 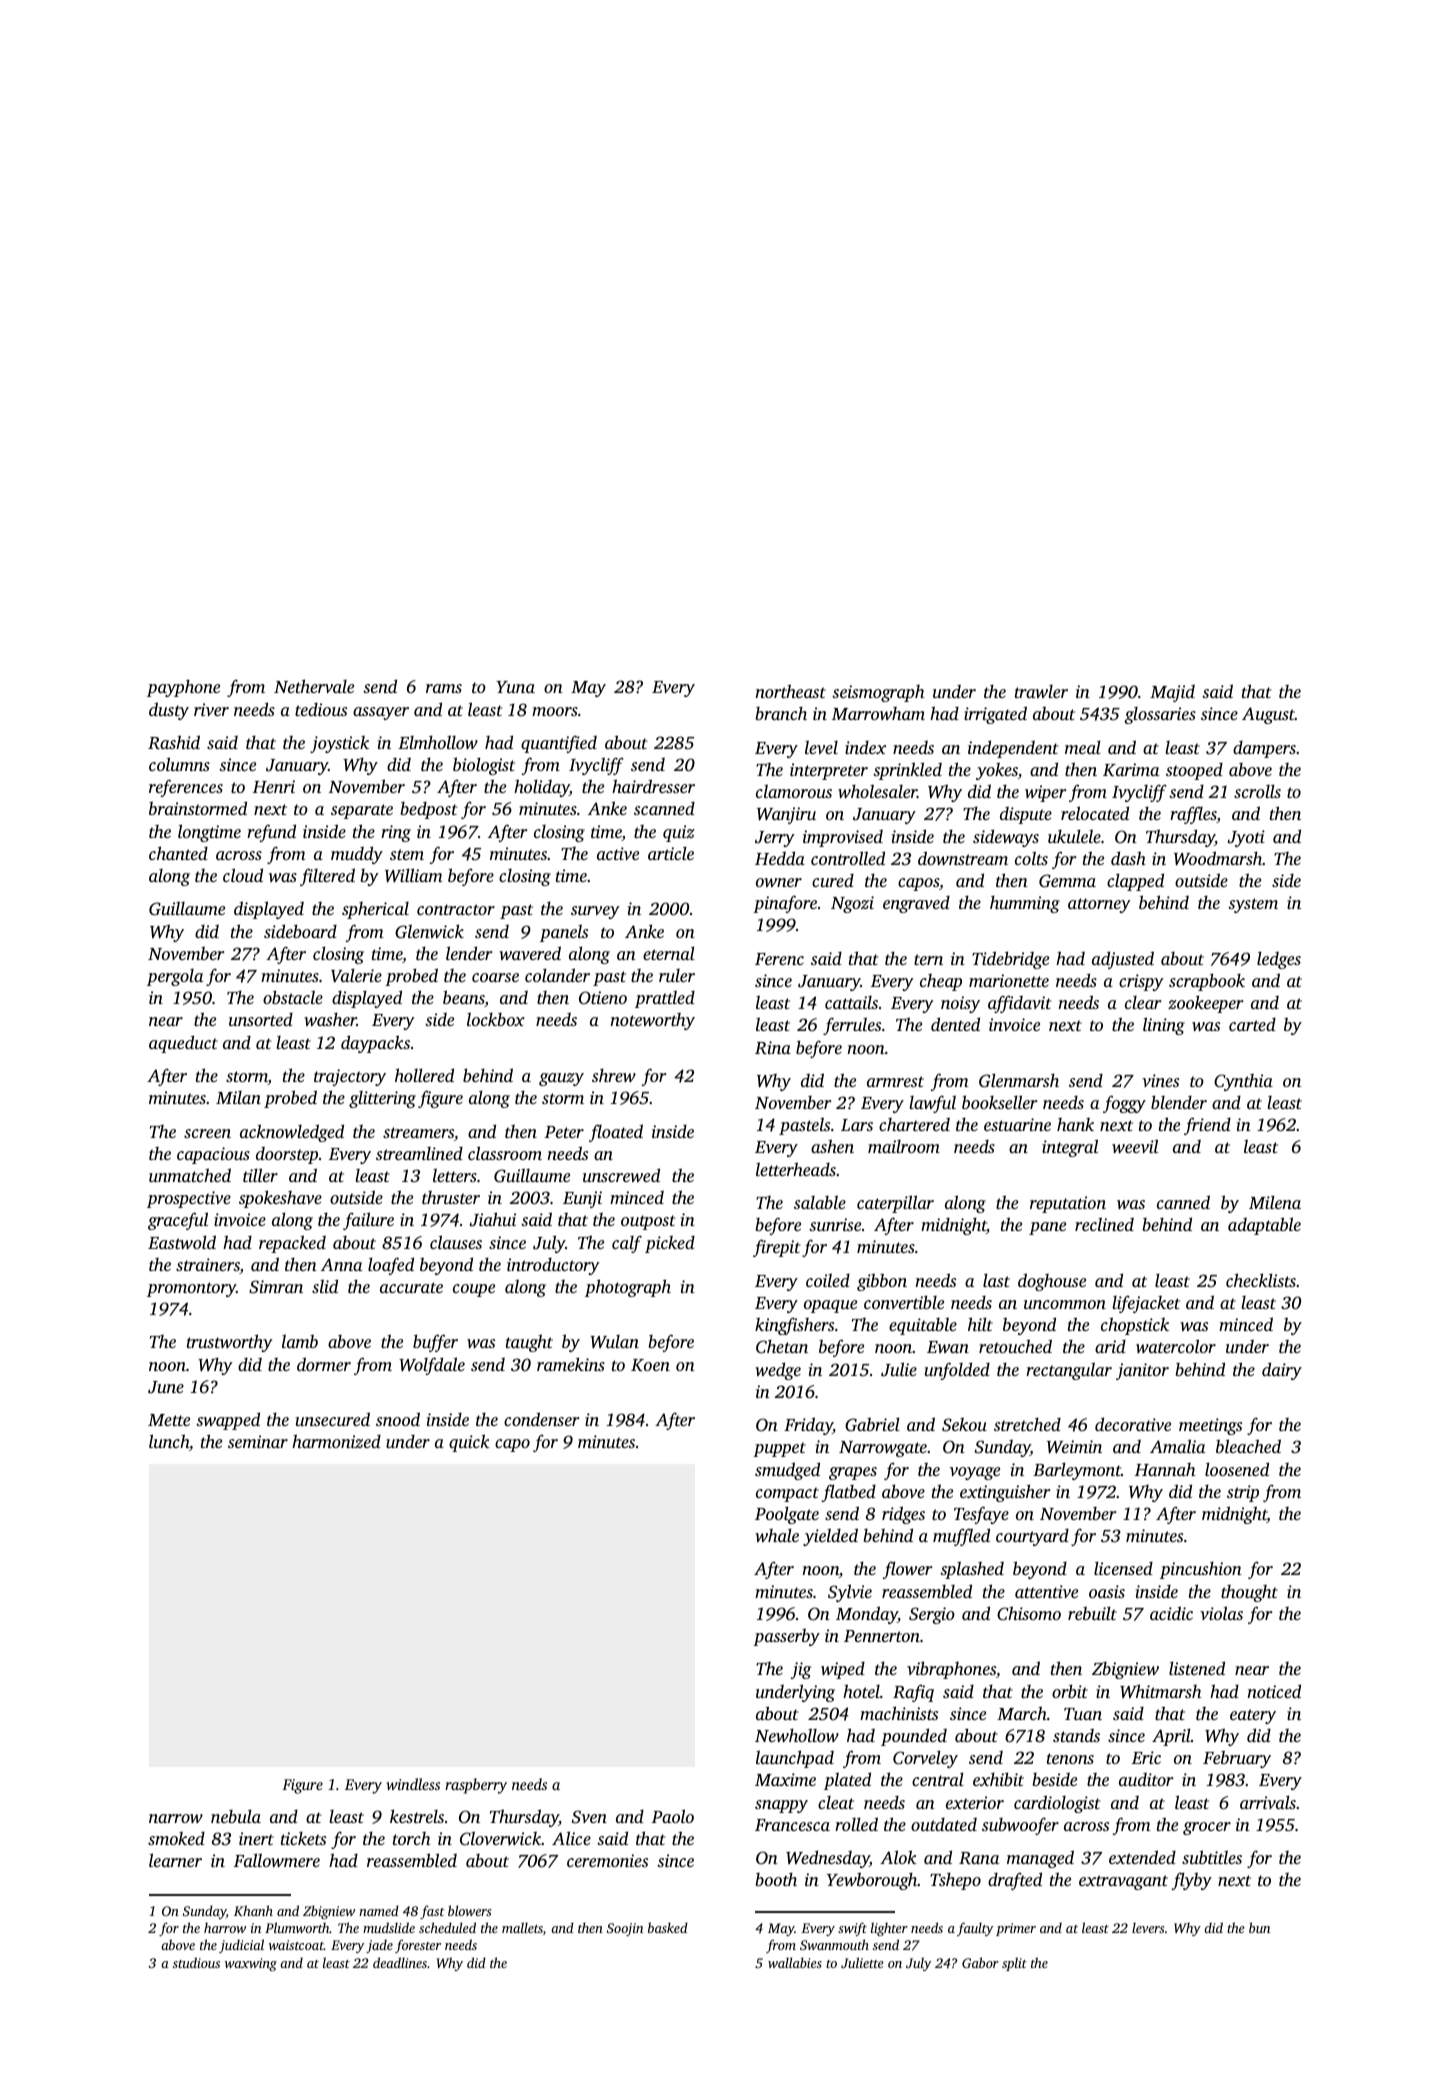 I want to click on harmonized, so click(x=336, y=1441).
